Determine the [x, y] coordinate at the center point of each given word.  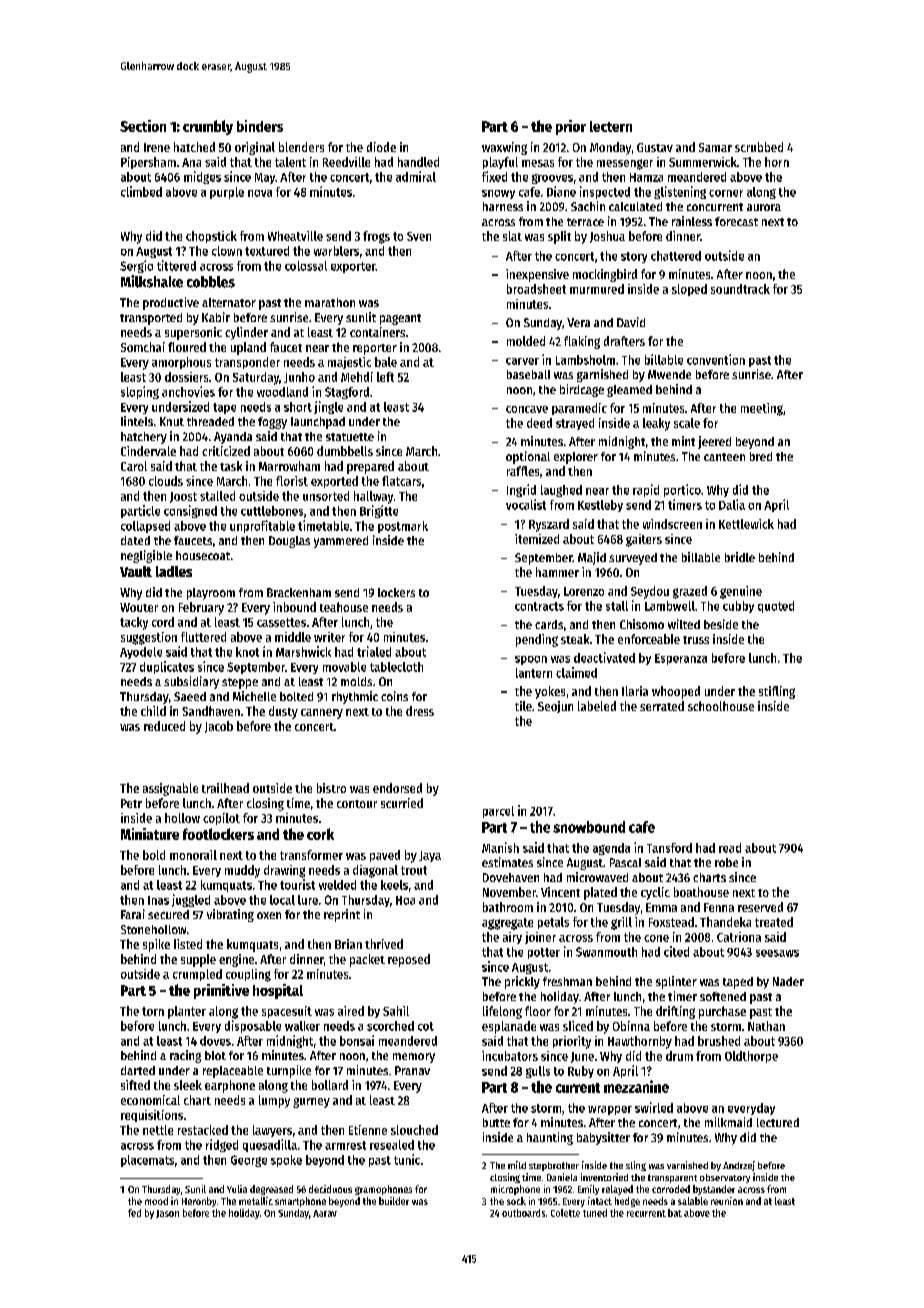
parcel [498, 812]
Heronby [199, 1202]
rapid [646, 490]
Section [143, 126]
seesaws [777, 953]
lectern [611, 126]
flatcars [401, 481]
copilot [221, 819]
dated [135, 540]
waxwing [504, 148]
